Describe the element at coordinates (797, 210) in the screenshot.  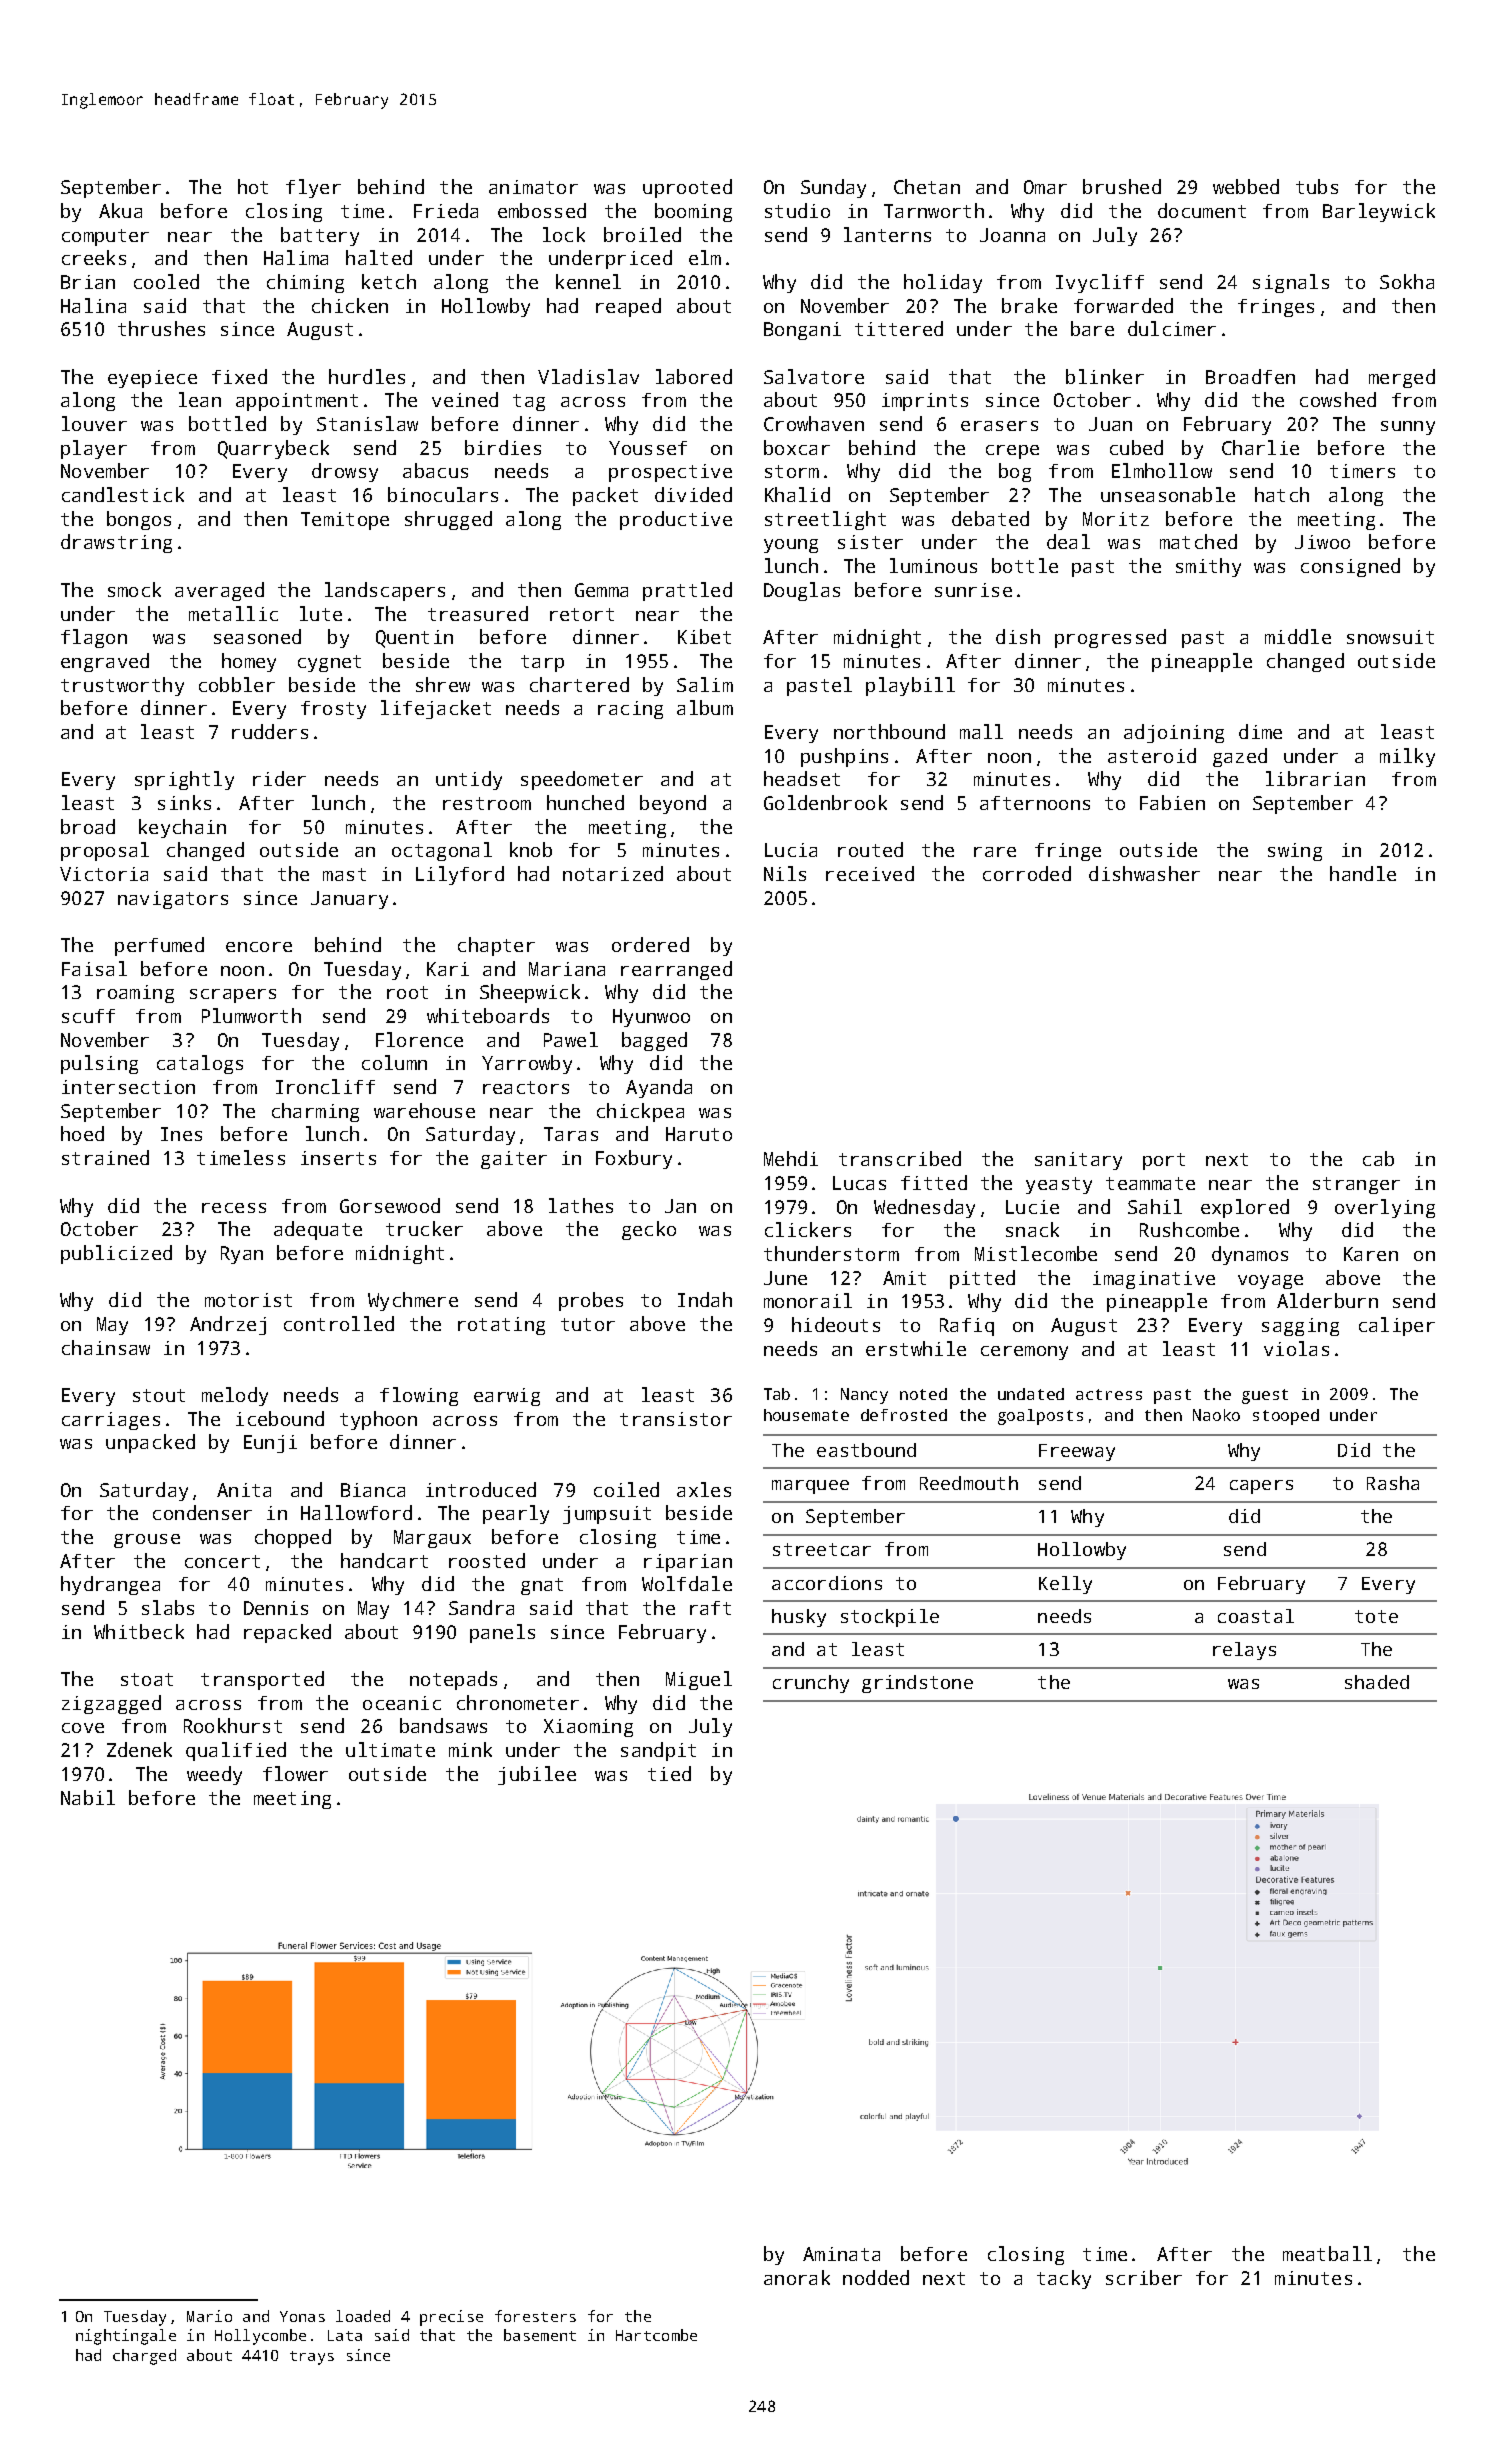
I see `studio` at that location.
